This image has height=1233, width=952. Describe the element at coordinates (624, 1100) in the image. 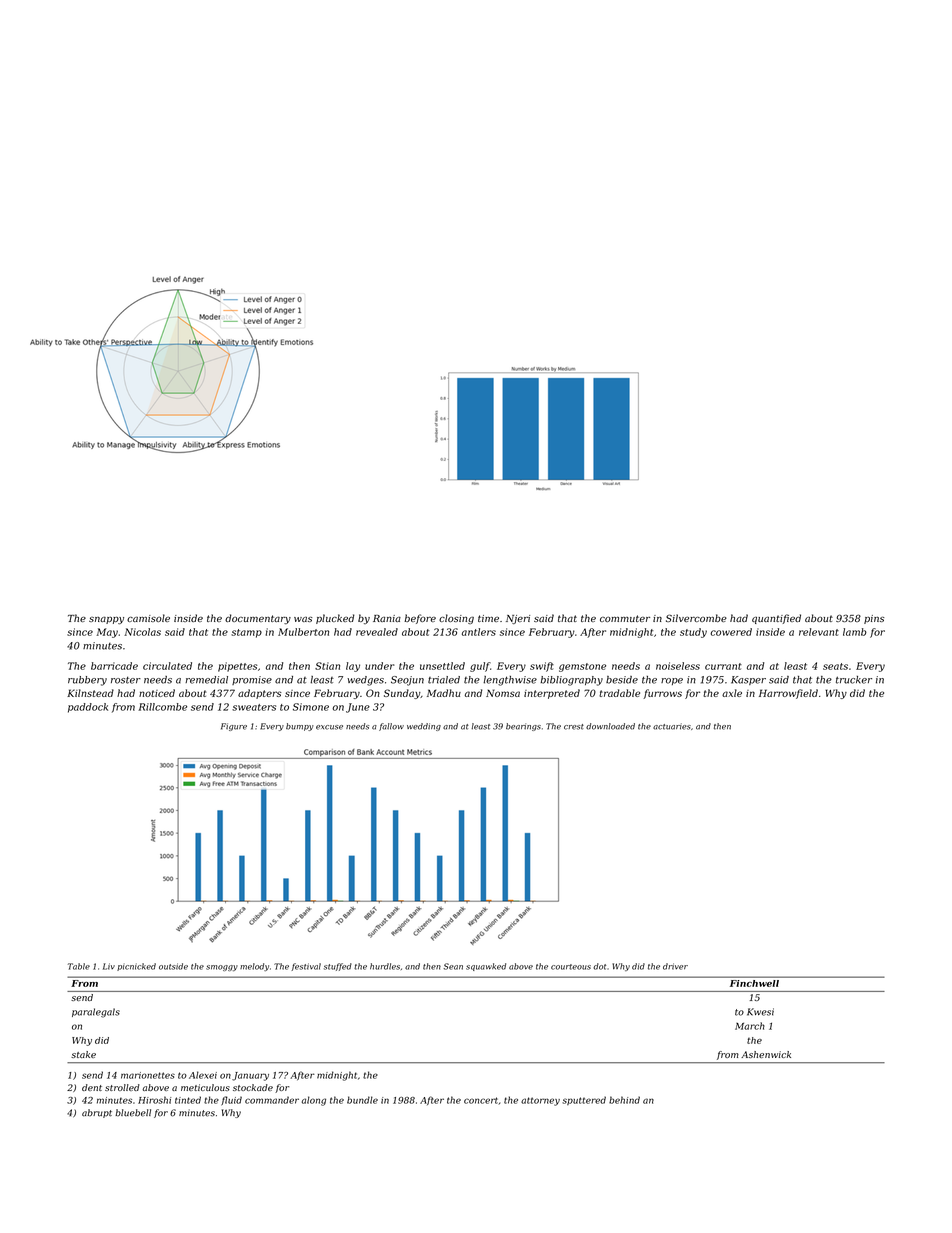

I see `behind` at that location.
